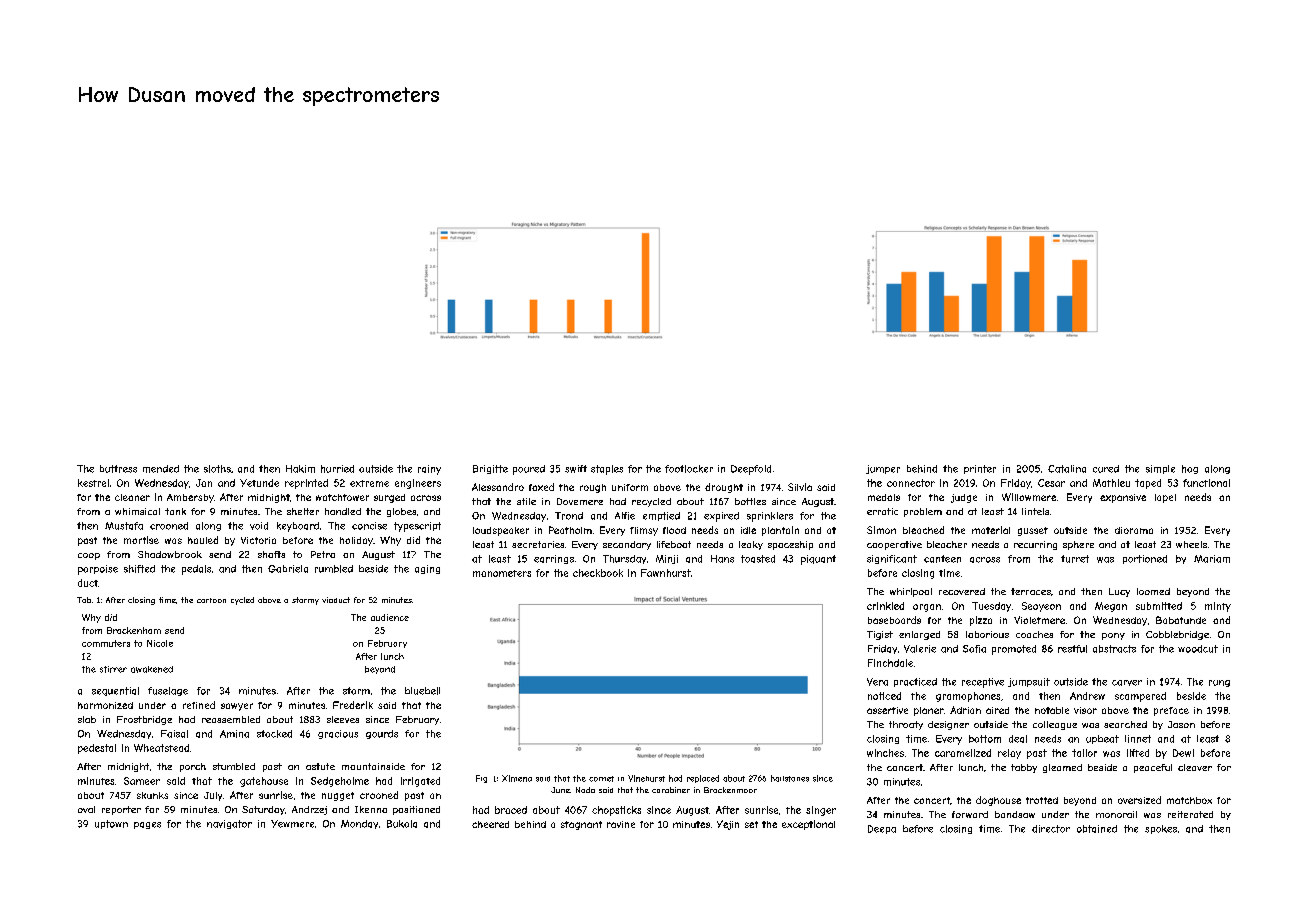 This screenshot has width=1308, height=924. I want to click on swift, so click(576, 469).
